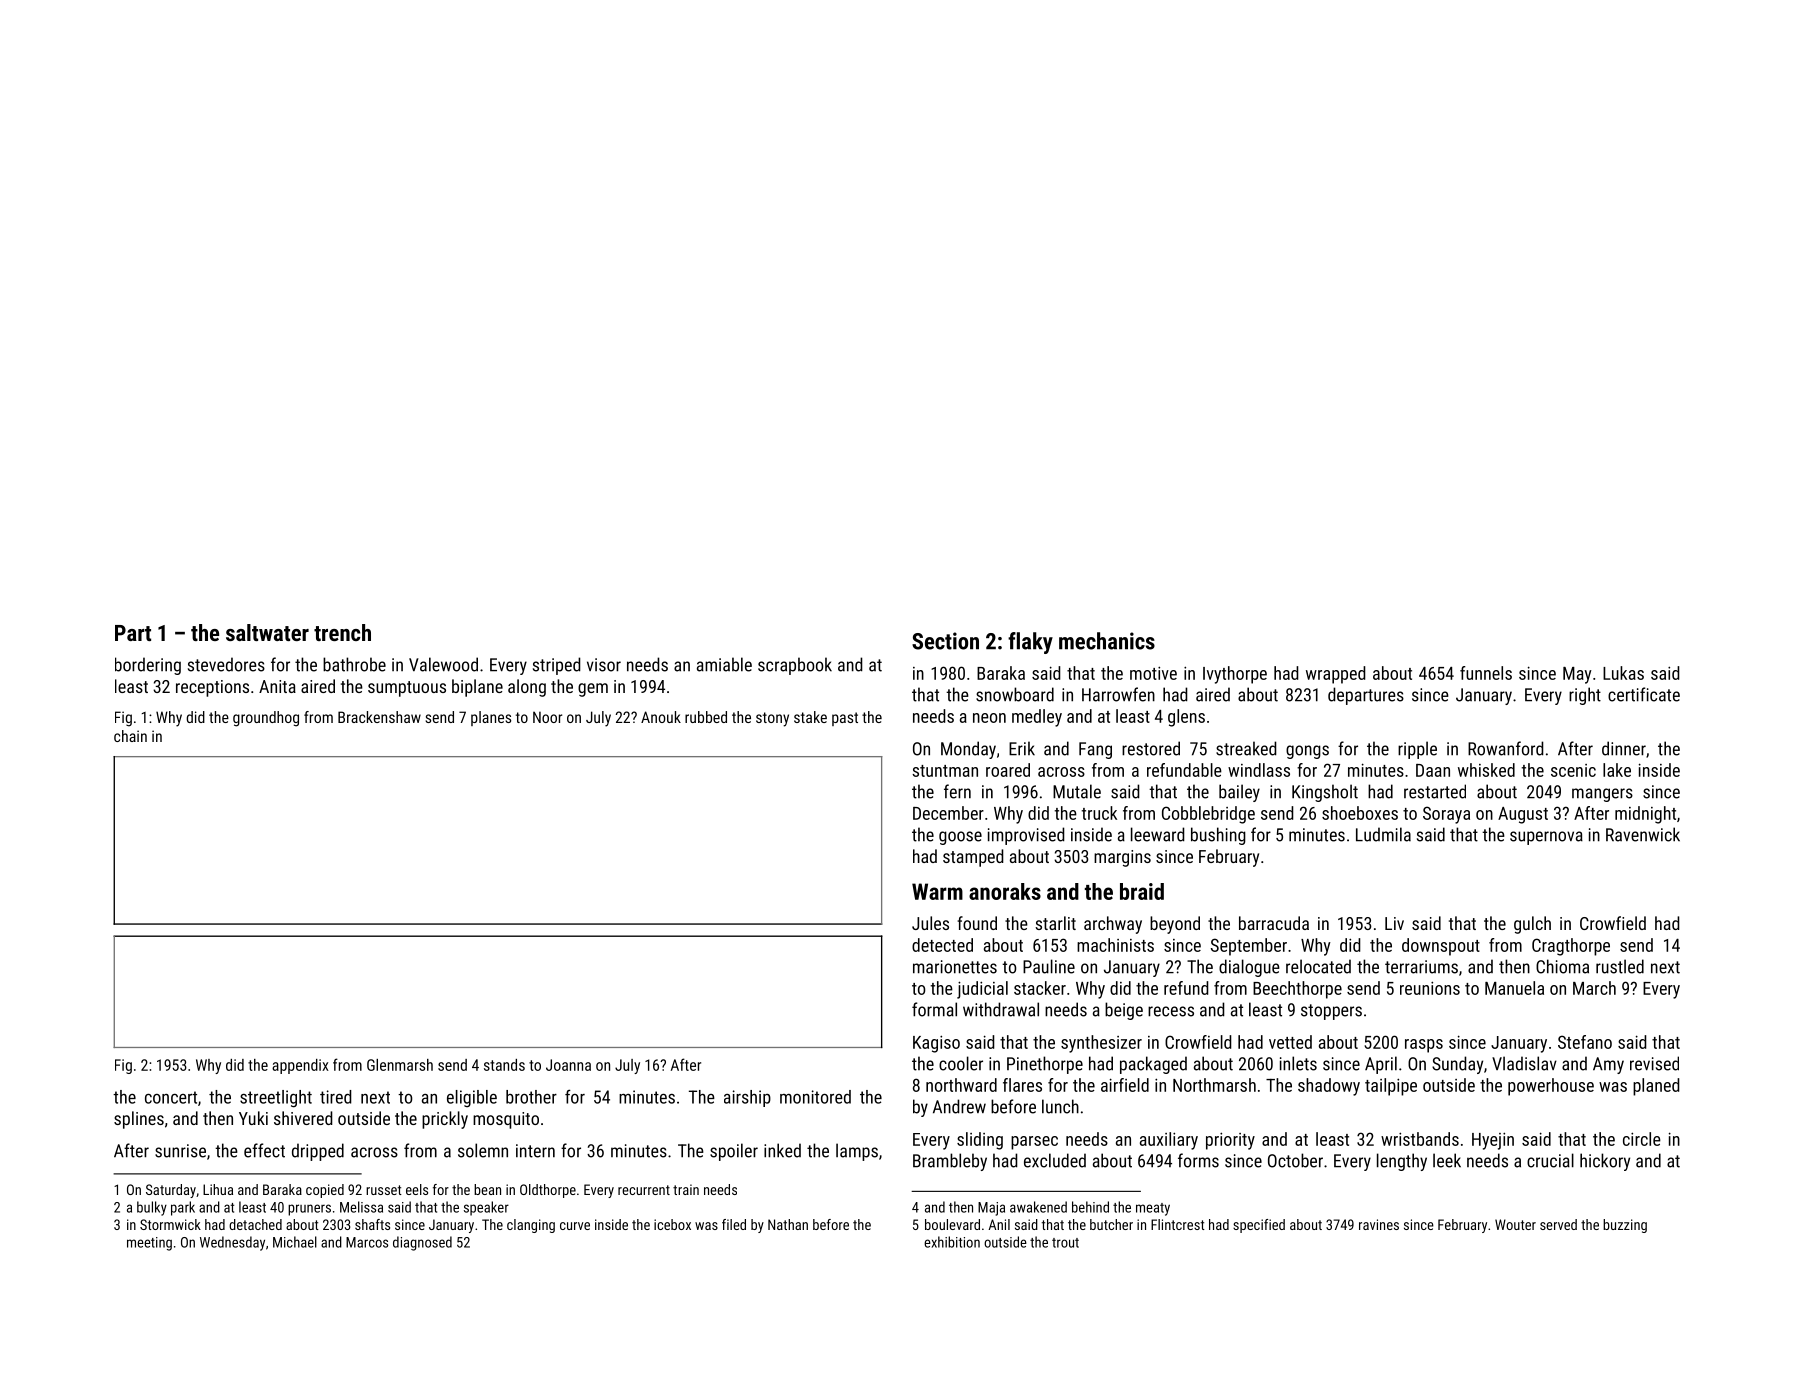 This screenshot has width=1794, height=1386. What do you see at coordinates (267, 632) in the screenshot?
I see `saltwater` at bounding box center [267, 632].
